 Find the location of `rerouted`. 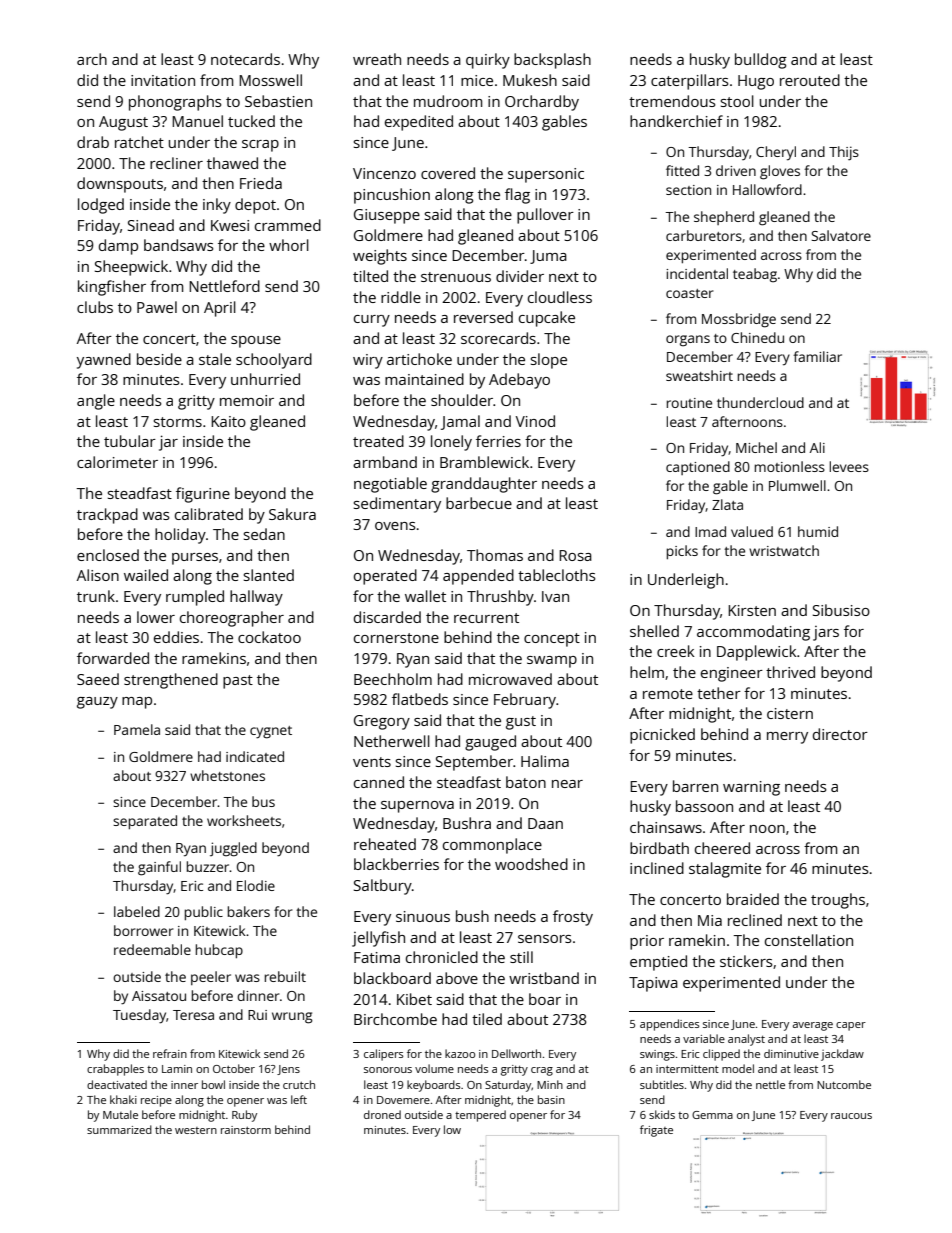

rerouted is located at coordinates (810, 80).
